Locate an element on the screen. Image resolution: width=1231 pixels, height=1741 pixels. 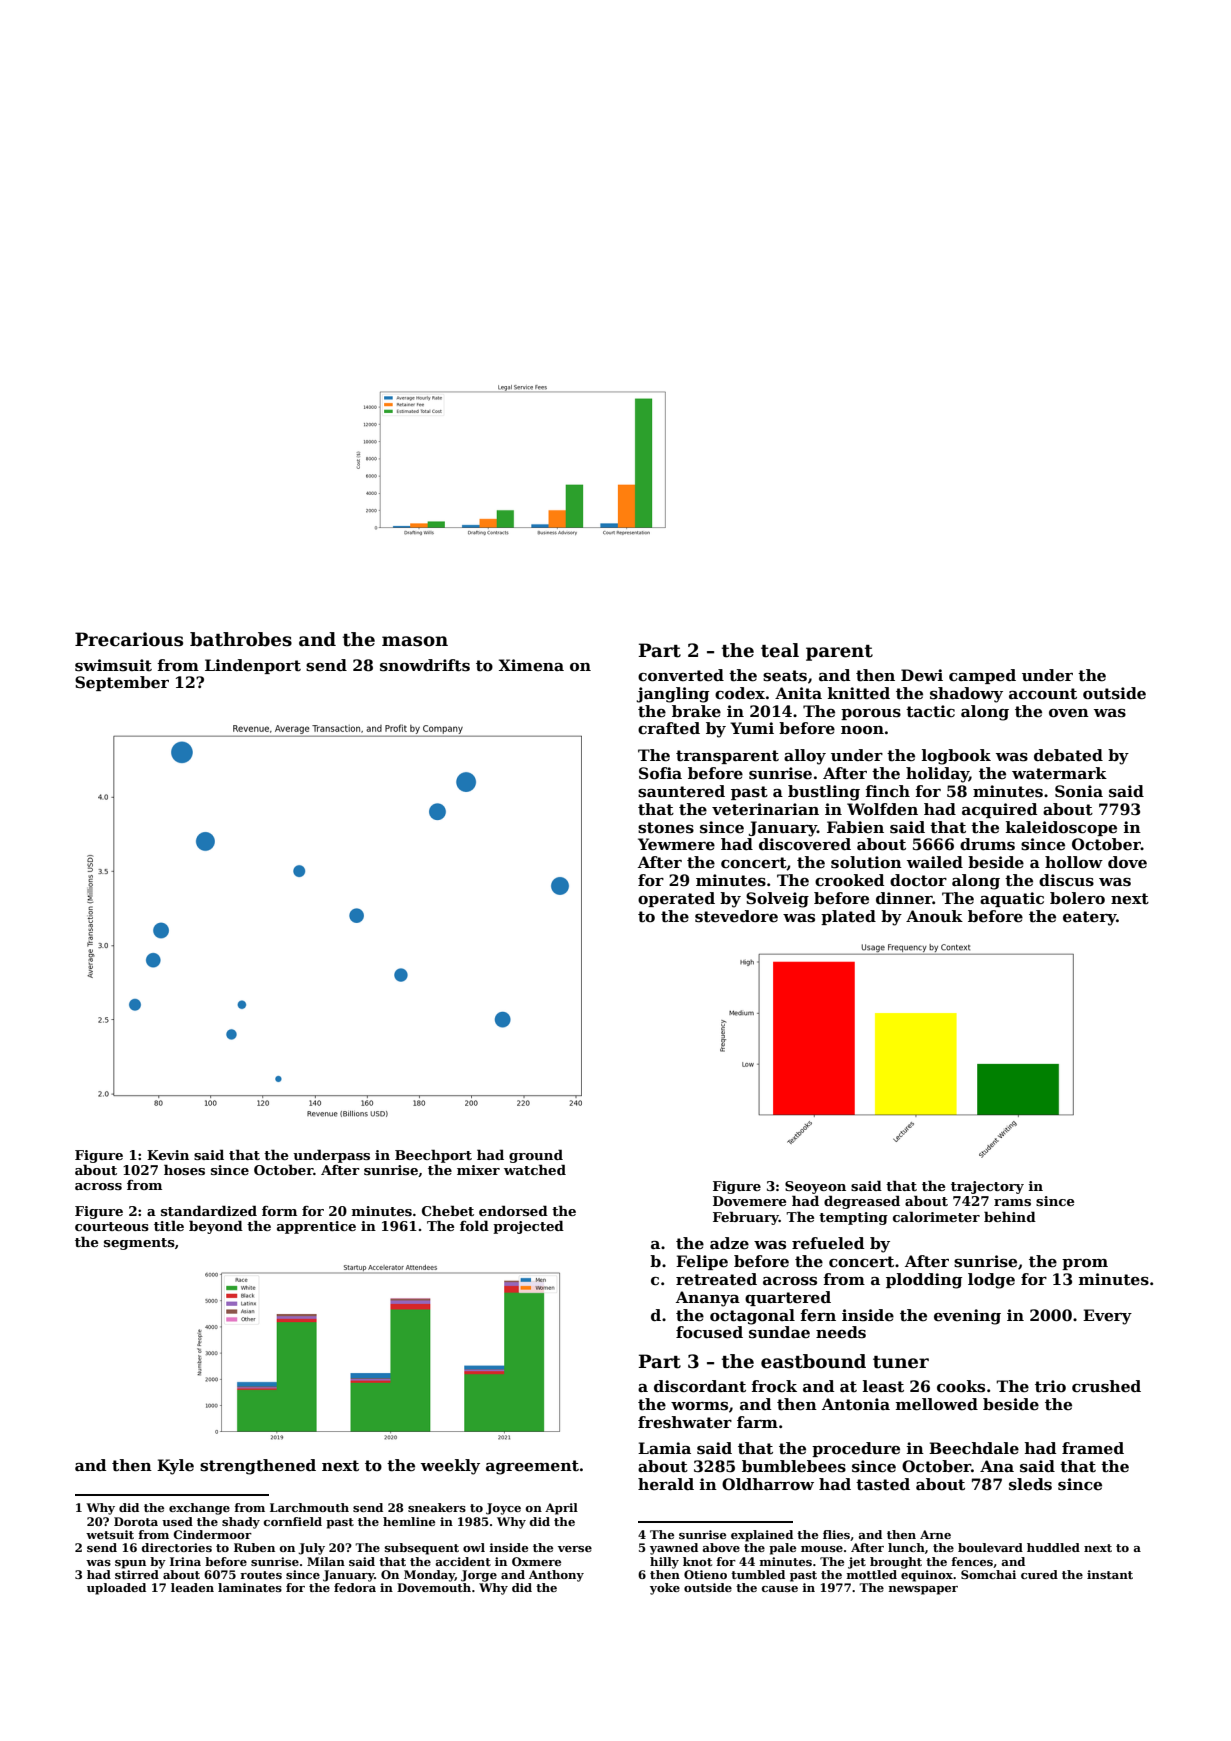
stevedore is located at coordinates (736, 916).
